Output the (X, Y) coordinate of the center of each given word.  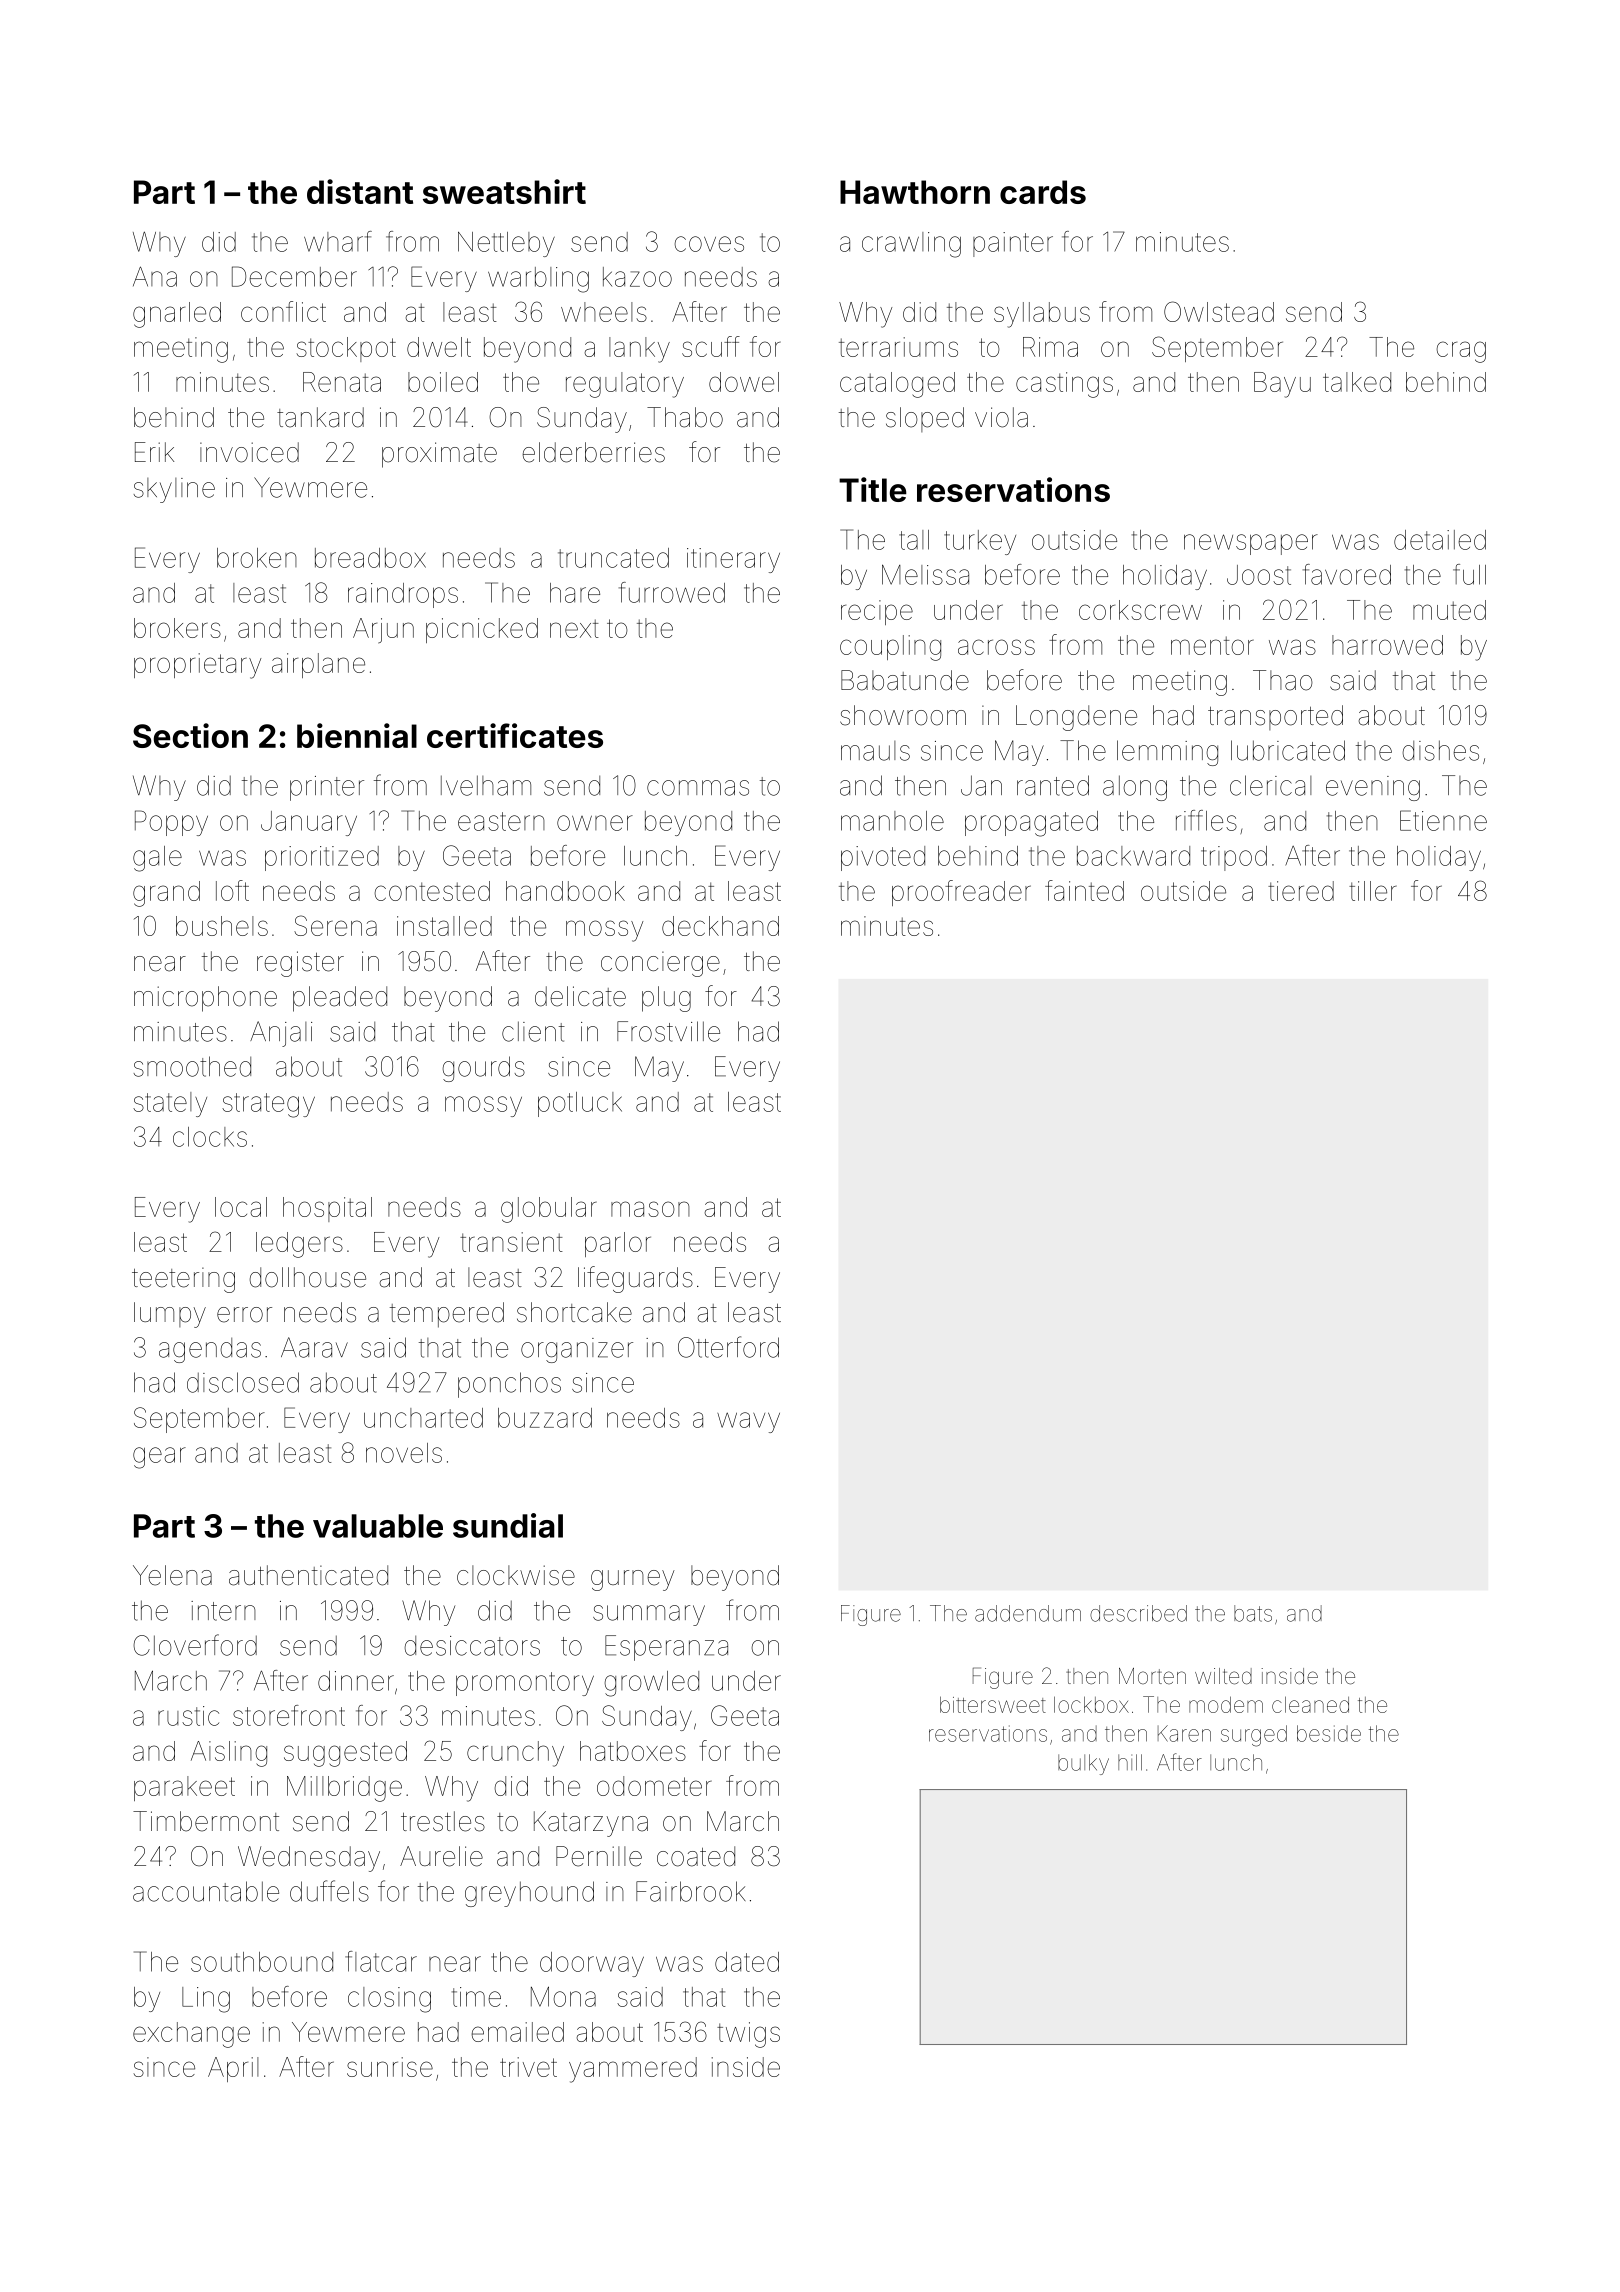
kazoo (637, 277)
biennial (357, 735)
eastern (501, 821)
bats (1253, 1613)
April (233, 2069)
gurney (633, 1580)
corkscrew (1140, 610)
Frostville (668, 1031)
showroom (903, 715)
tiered (1301, 891)
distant (360, 191)
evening (1373, 788)
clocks (210, 1137)
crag (1461, 352)
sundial (508, 1525)
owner (595, 823)
